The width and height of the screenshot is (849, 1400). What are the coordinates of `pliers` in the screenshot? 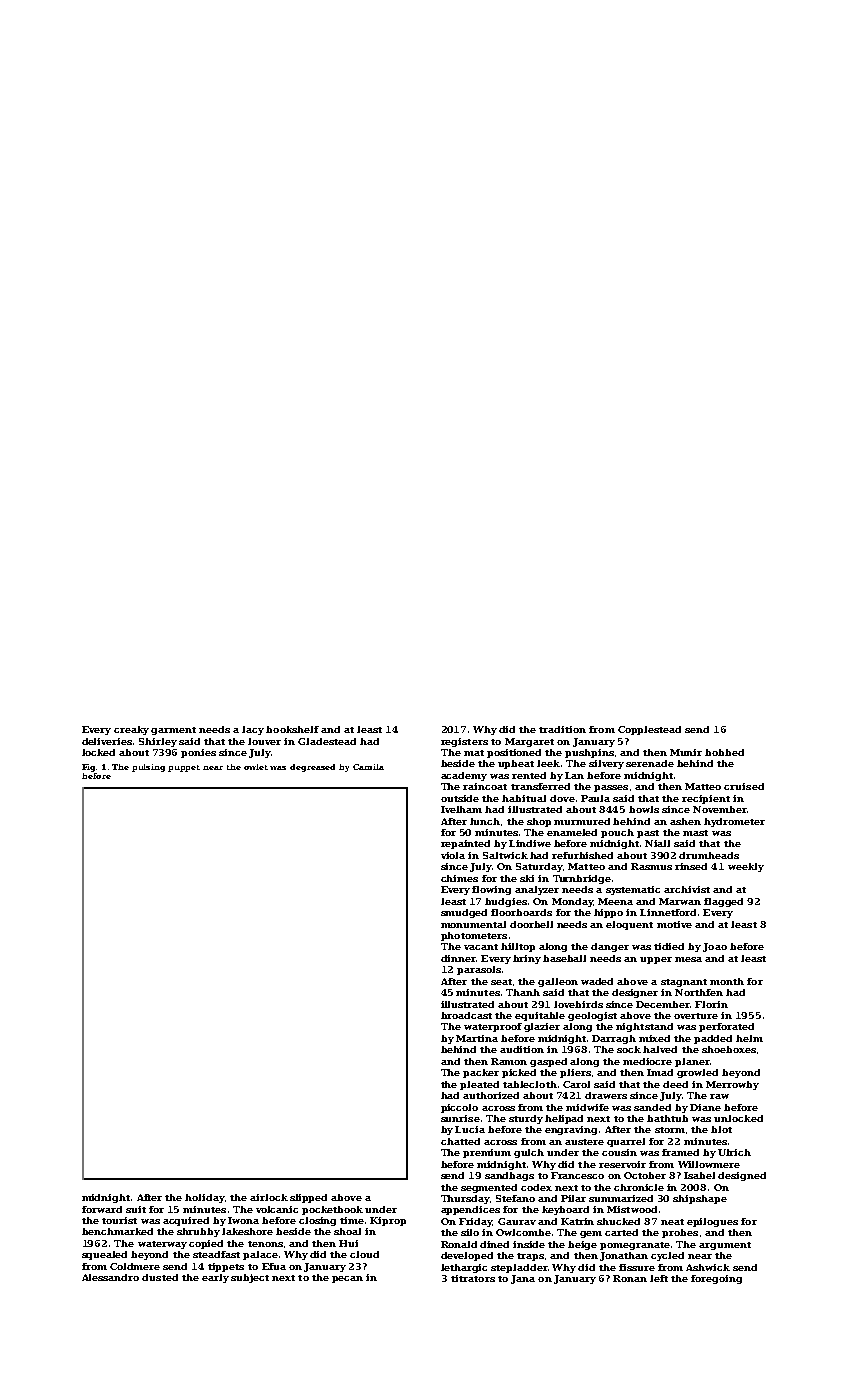 It's located at (575, 1073).
